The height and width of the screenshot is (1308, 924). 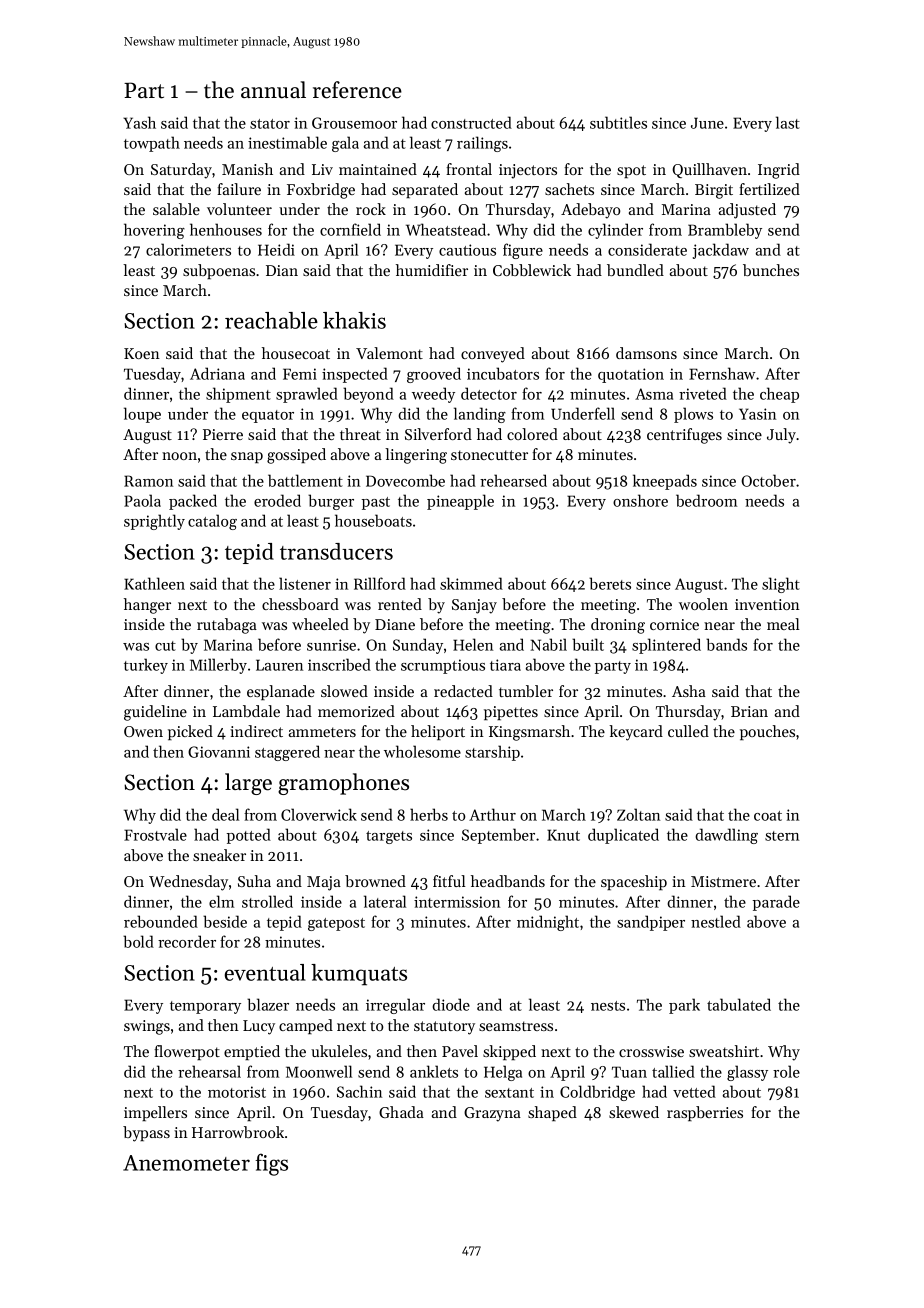 What do you see at coordinates (631, 171) in the screenshot?
I see `spot` at bounding box center [631, 171].
